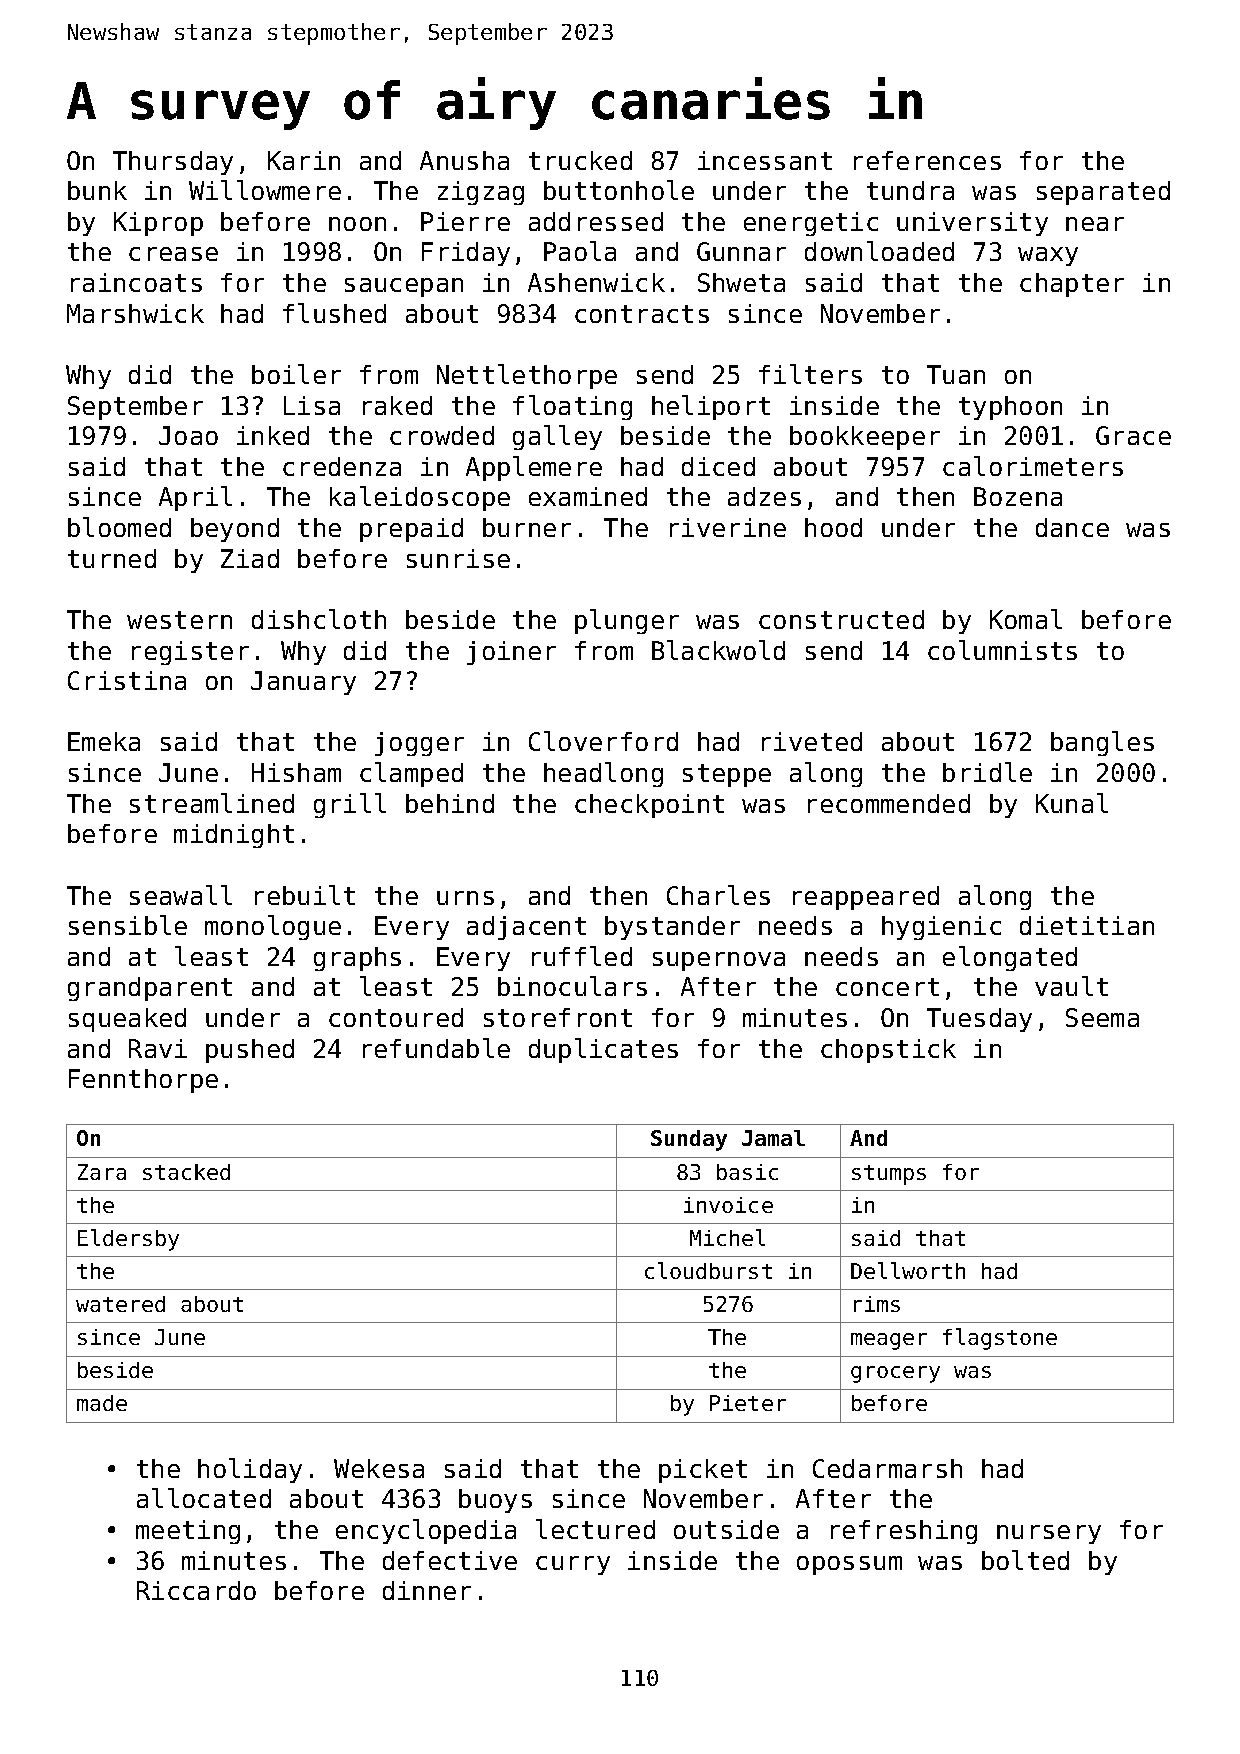 The height and width of the document is (1754, 1240). Describe the element at coordinates (196, 1590) in the document. I see `Riccardo` at that location.
